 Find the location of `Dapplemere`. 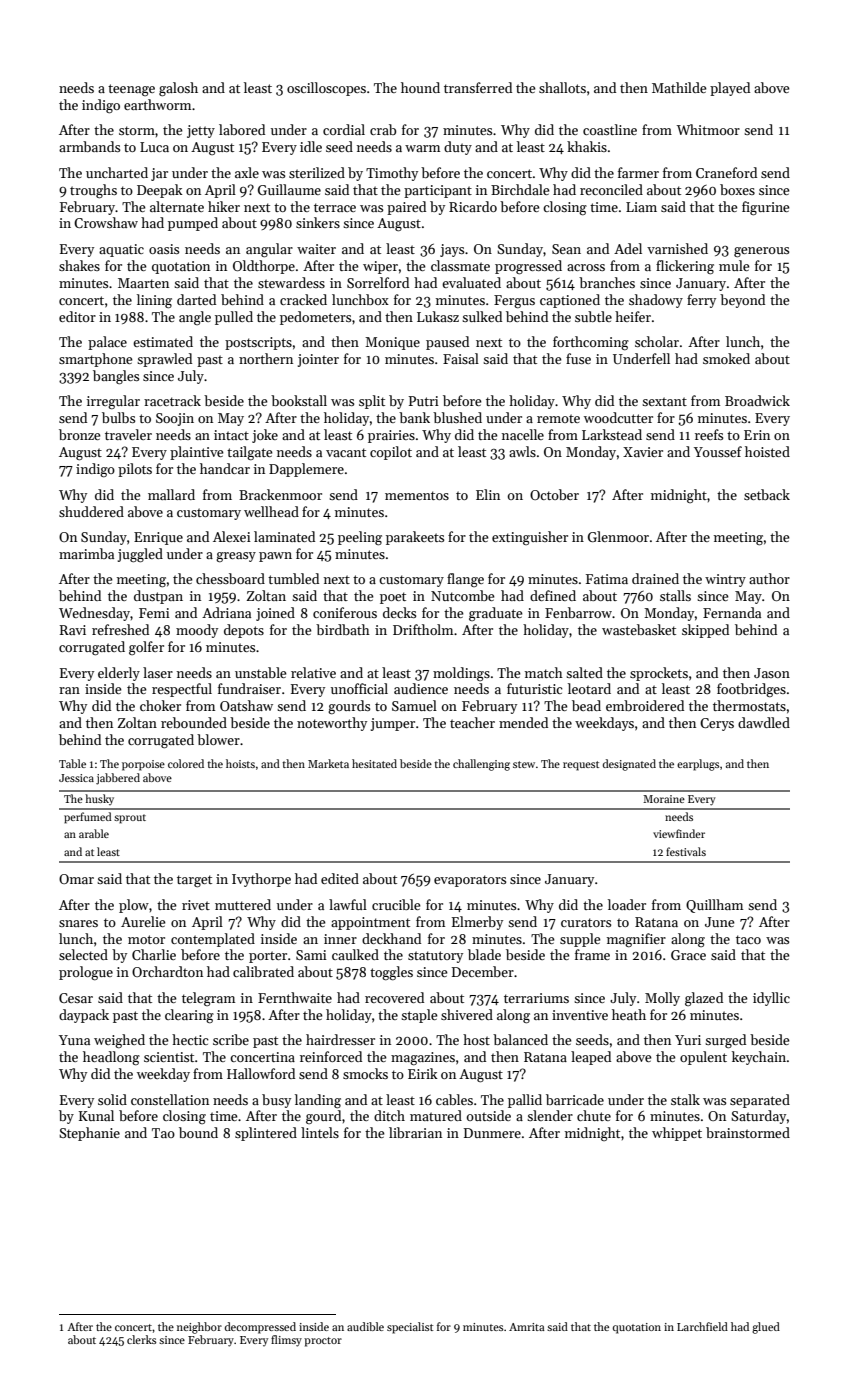

Dapplemere is located at coordinates (306, 470).
